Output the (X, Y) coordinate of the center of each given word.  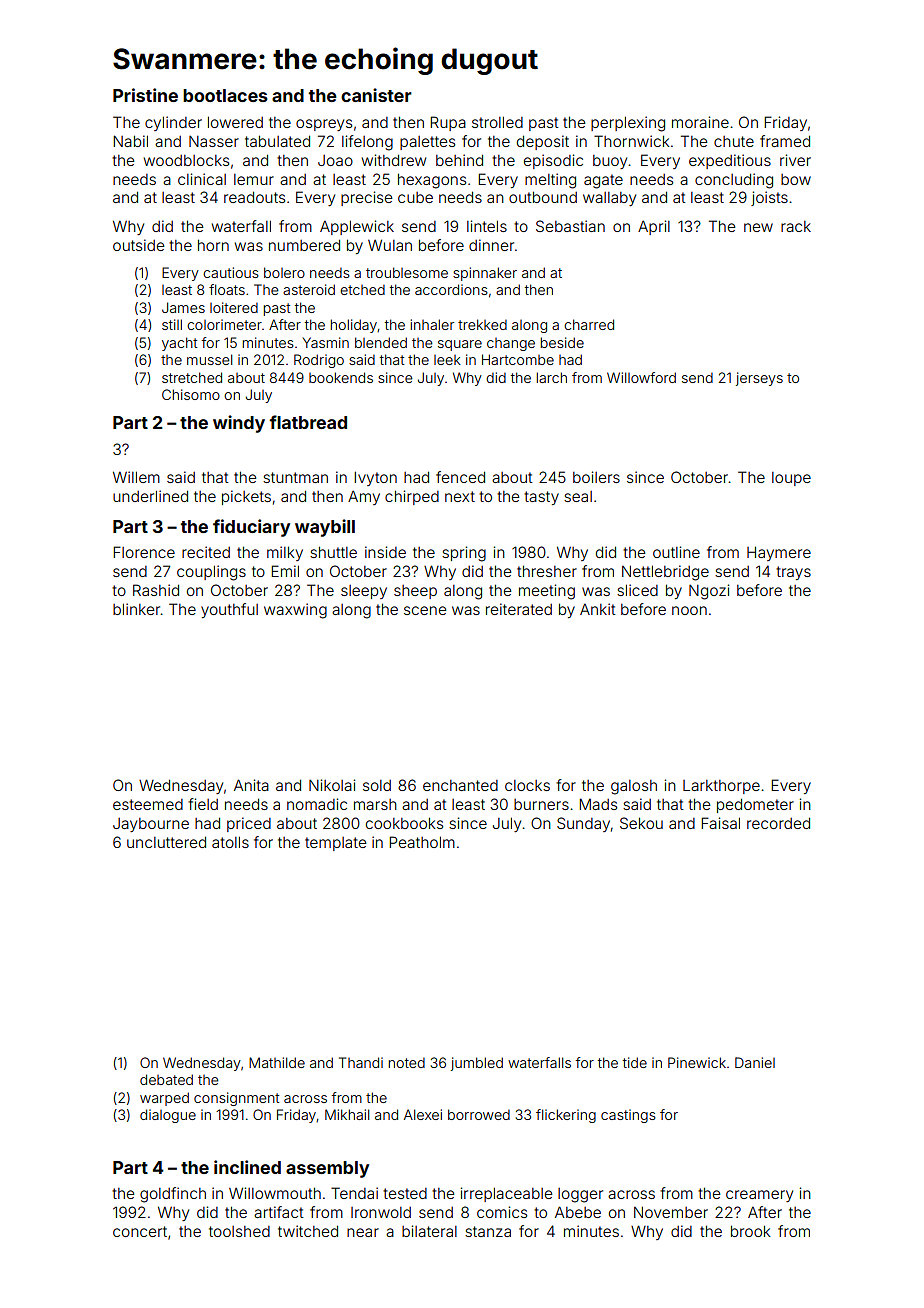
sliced (637, 590)
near (363, 1232)
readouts (254, 197)
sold (377, 785)
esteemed (148, 804)
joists (769, 198)
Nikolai (332, 785)
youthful (229, 610)
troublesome (407, 272)
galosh (634, 787)
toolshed (239, 1231)
